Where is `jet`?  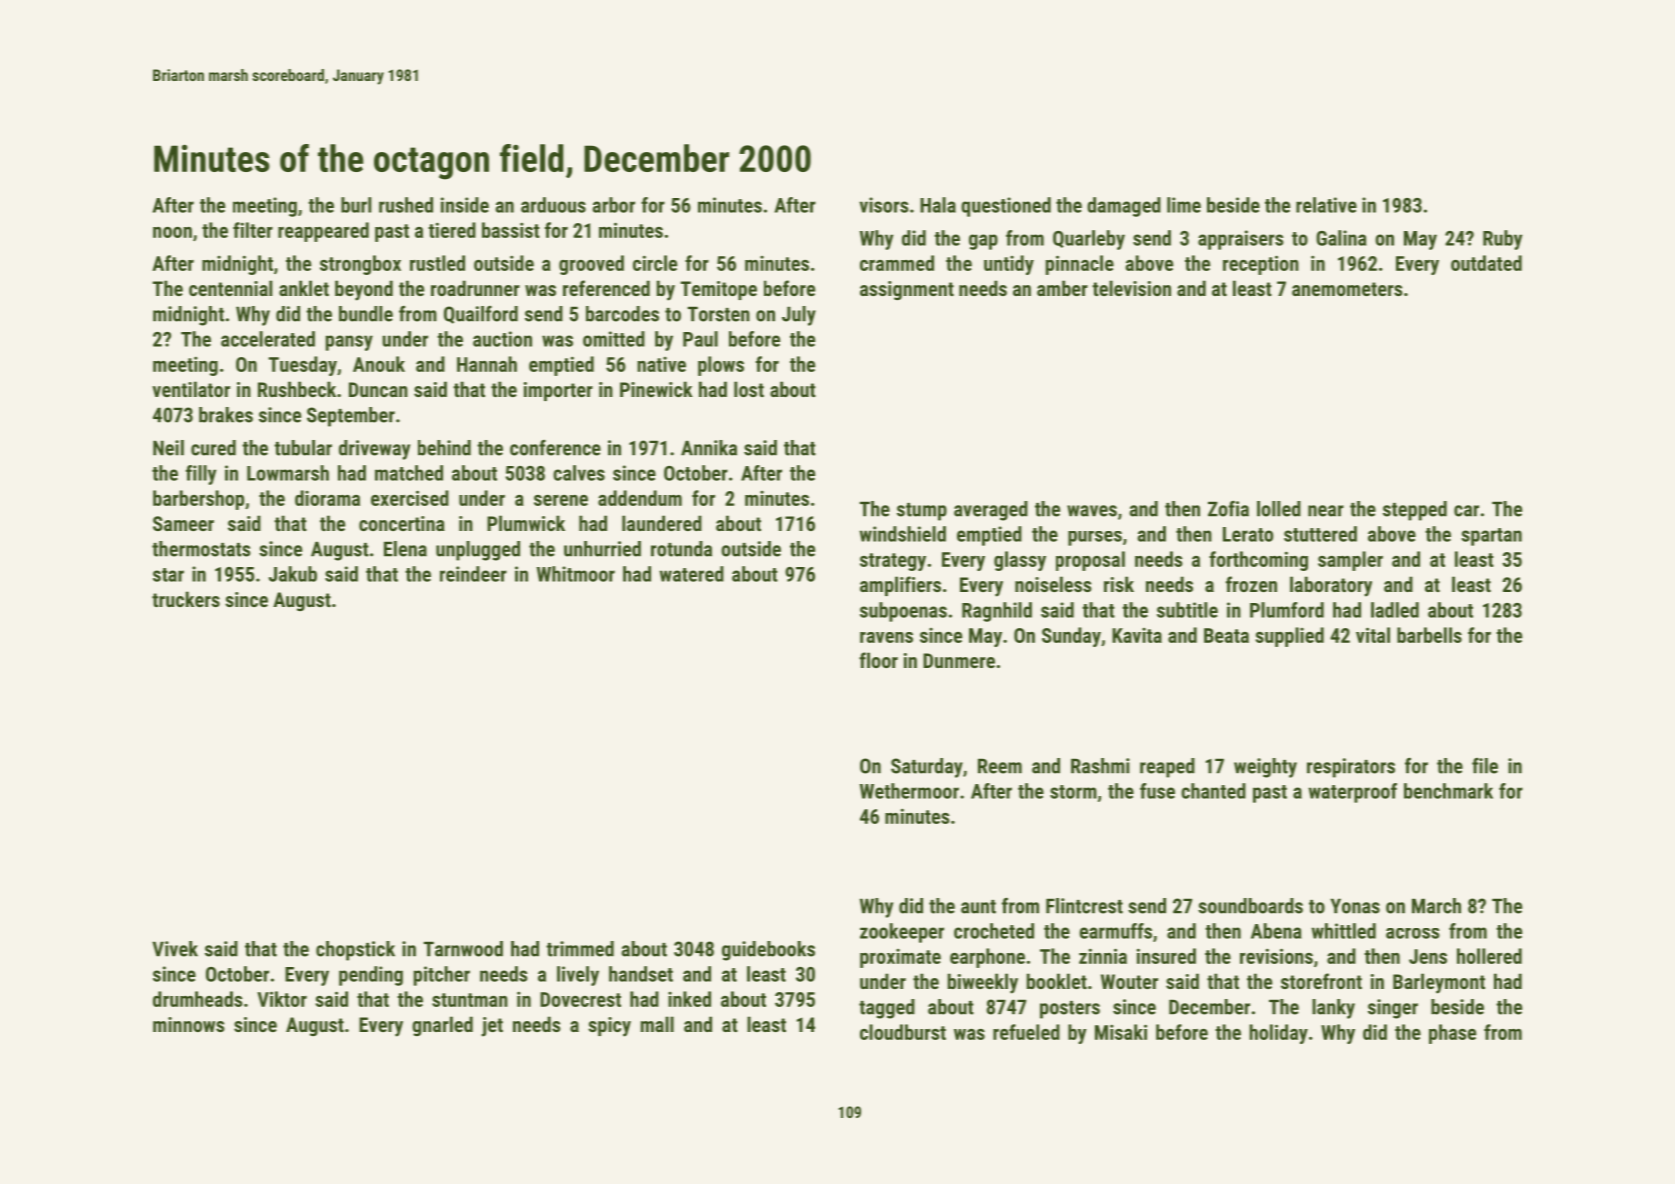 jet is located at coordinates (492, 1027).
